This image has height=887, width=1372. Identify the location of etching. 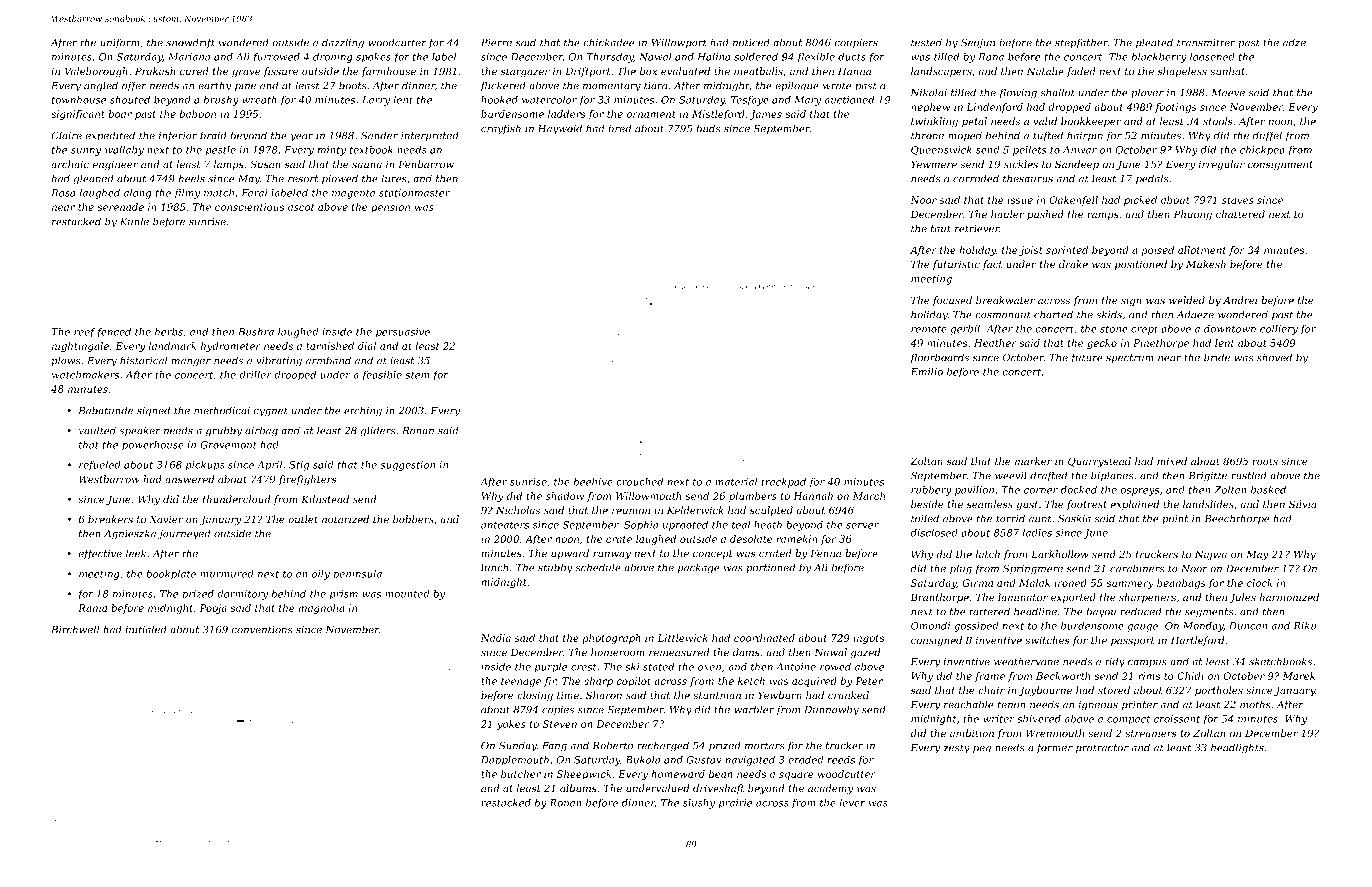
(363, 411).
